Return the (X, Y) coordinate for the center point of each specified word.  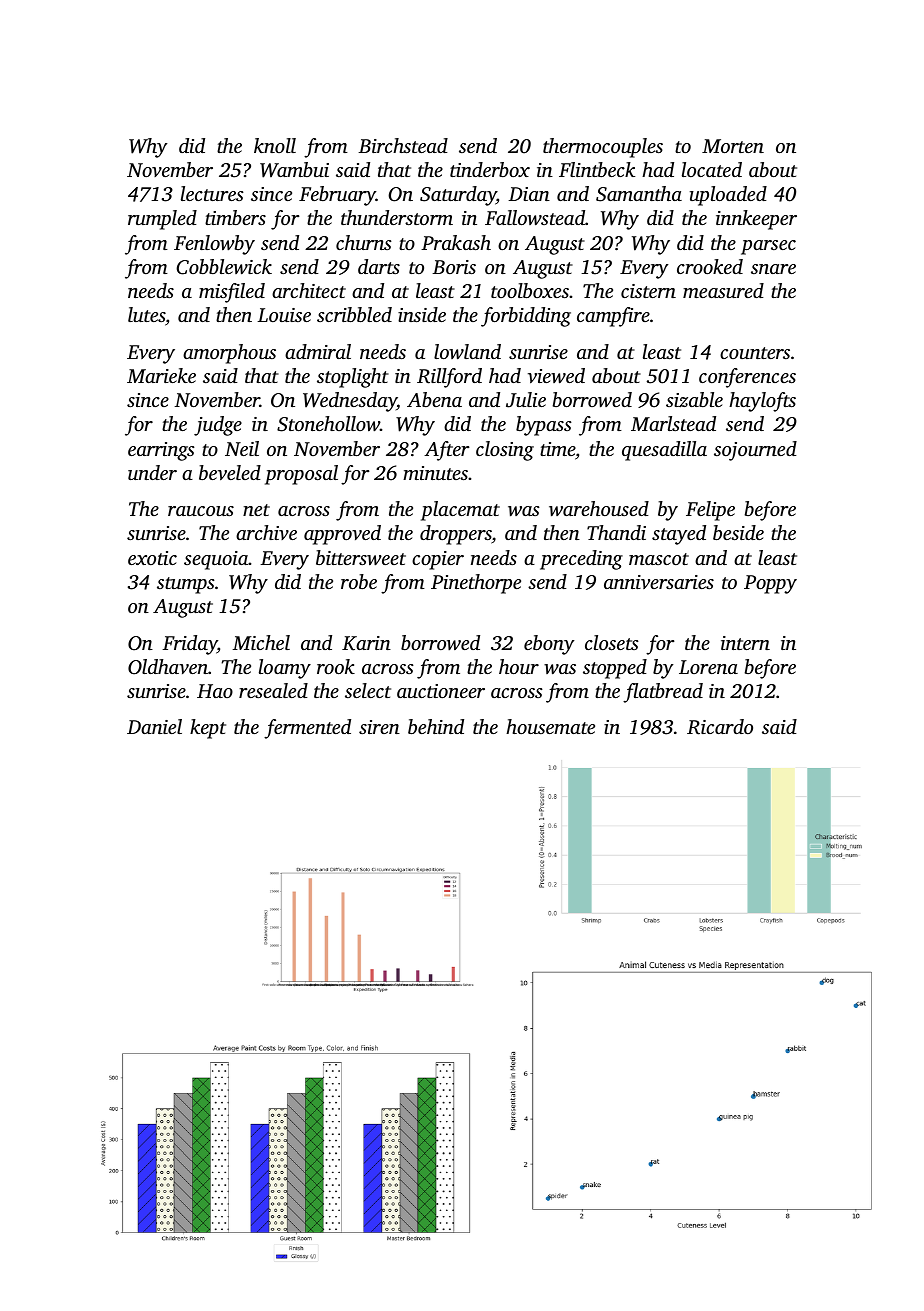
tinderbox (490, 169)
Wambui (294, 170)
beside (738, 532)
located (712, 169)
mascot (659, 559)
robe (359, 581)
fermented (307, 729)
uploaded (728, 196)
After (447, 451)
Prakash (456, 242)
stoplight (353, 378)
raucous (201, 511)
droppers (456, 535)
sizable (694, 399)
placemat (460, 511)
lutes (146, 314)
